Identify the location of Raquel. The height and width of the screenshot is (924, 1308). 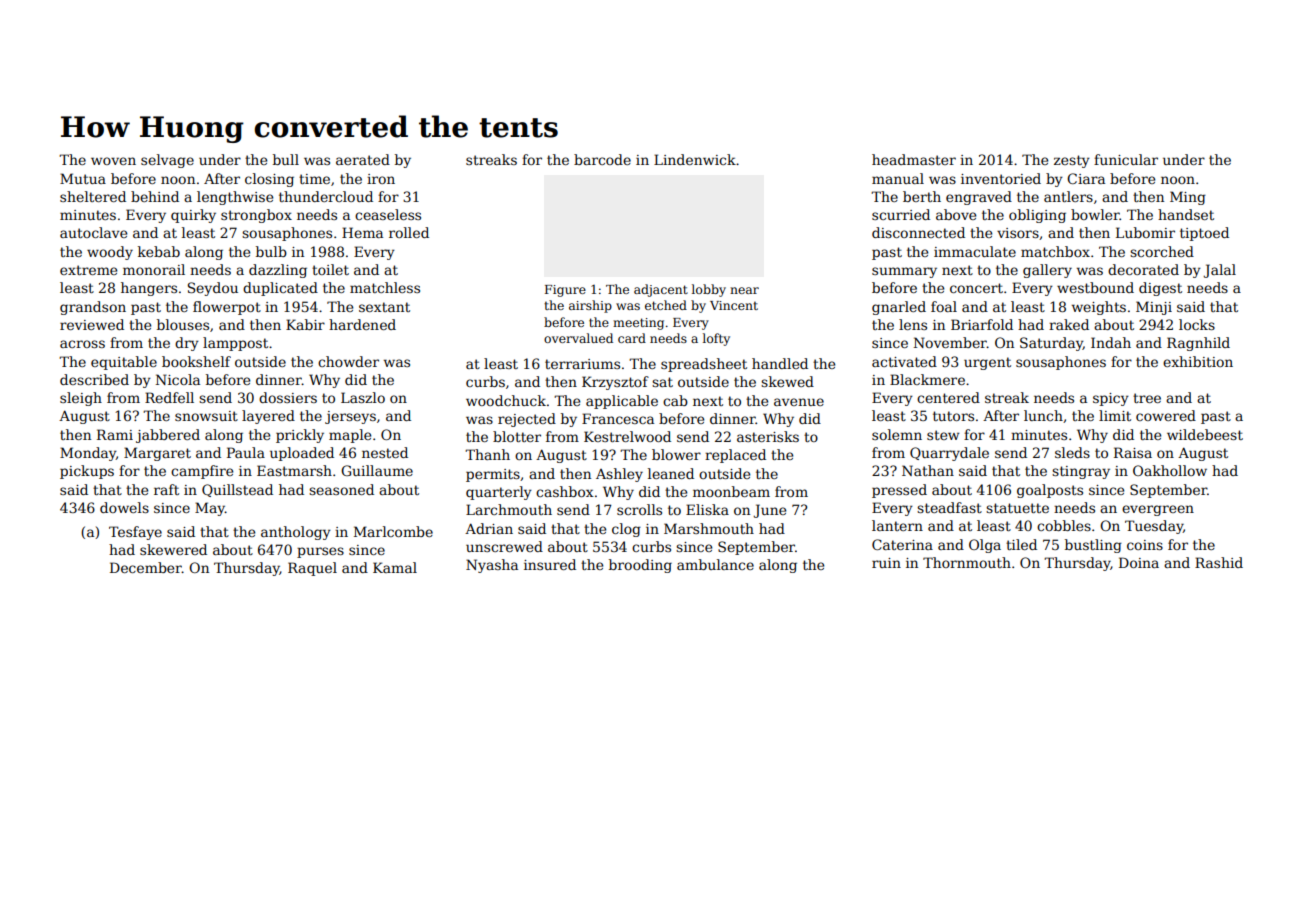
(312, 569).
